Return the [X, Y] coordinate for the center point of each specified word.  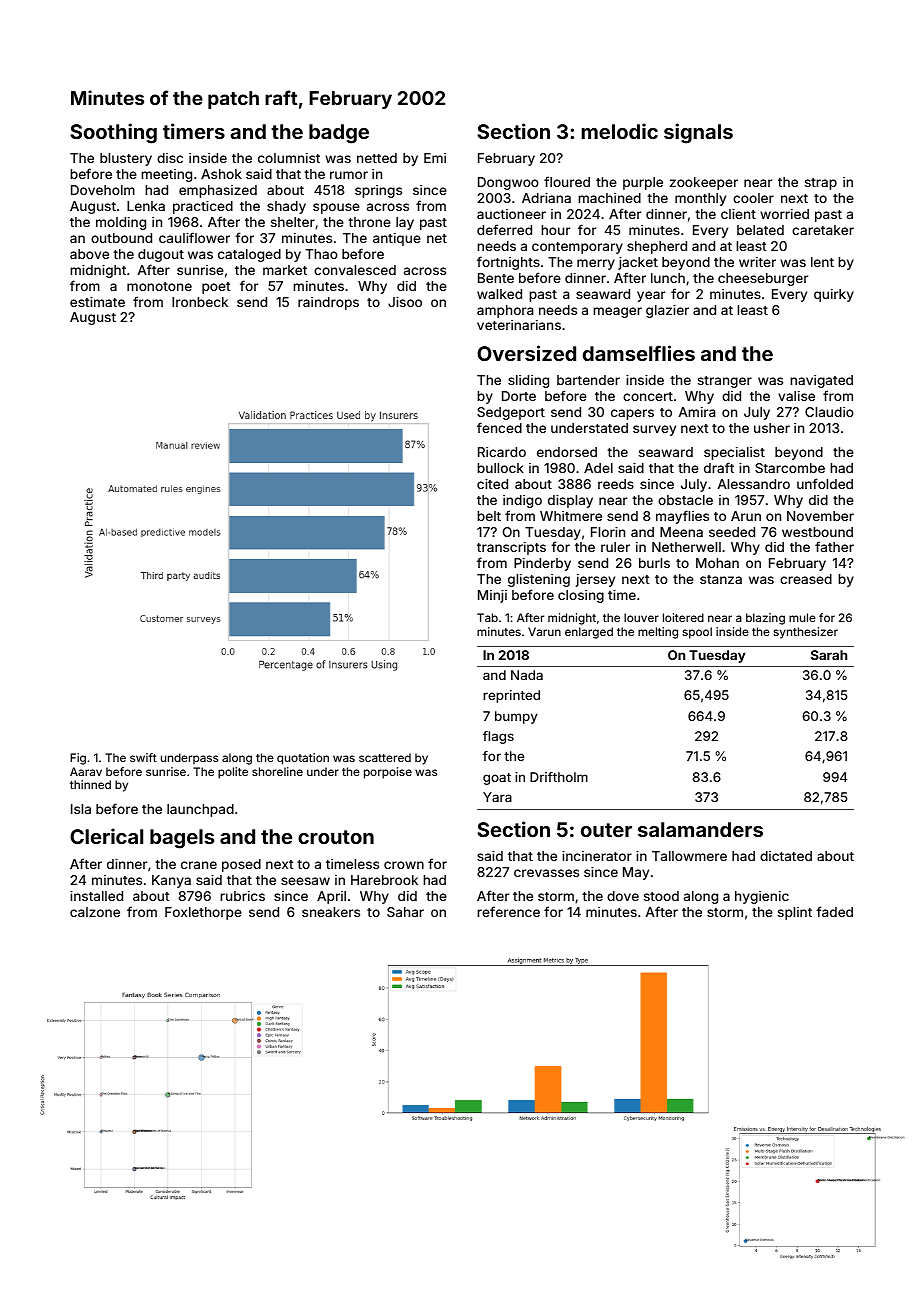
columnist [289, 158]
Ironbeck [200, 302]
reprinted [511, 696]
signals [698, 133]
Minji [492, 596]
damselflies [639, 353]
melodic [619, 131]
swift [143, 757]
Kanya [171, 881]
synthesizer [806, 633]
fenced [499, 427]
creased [806, 579]
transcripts [511, 548]
